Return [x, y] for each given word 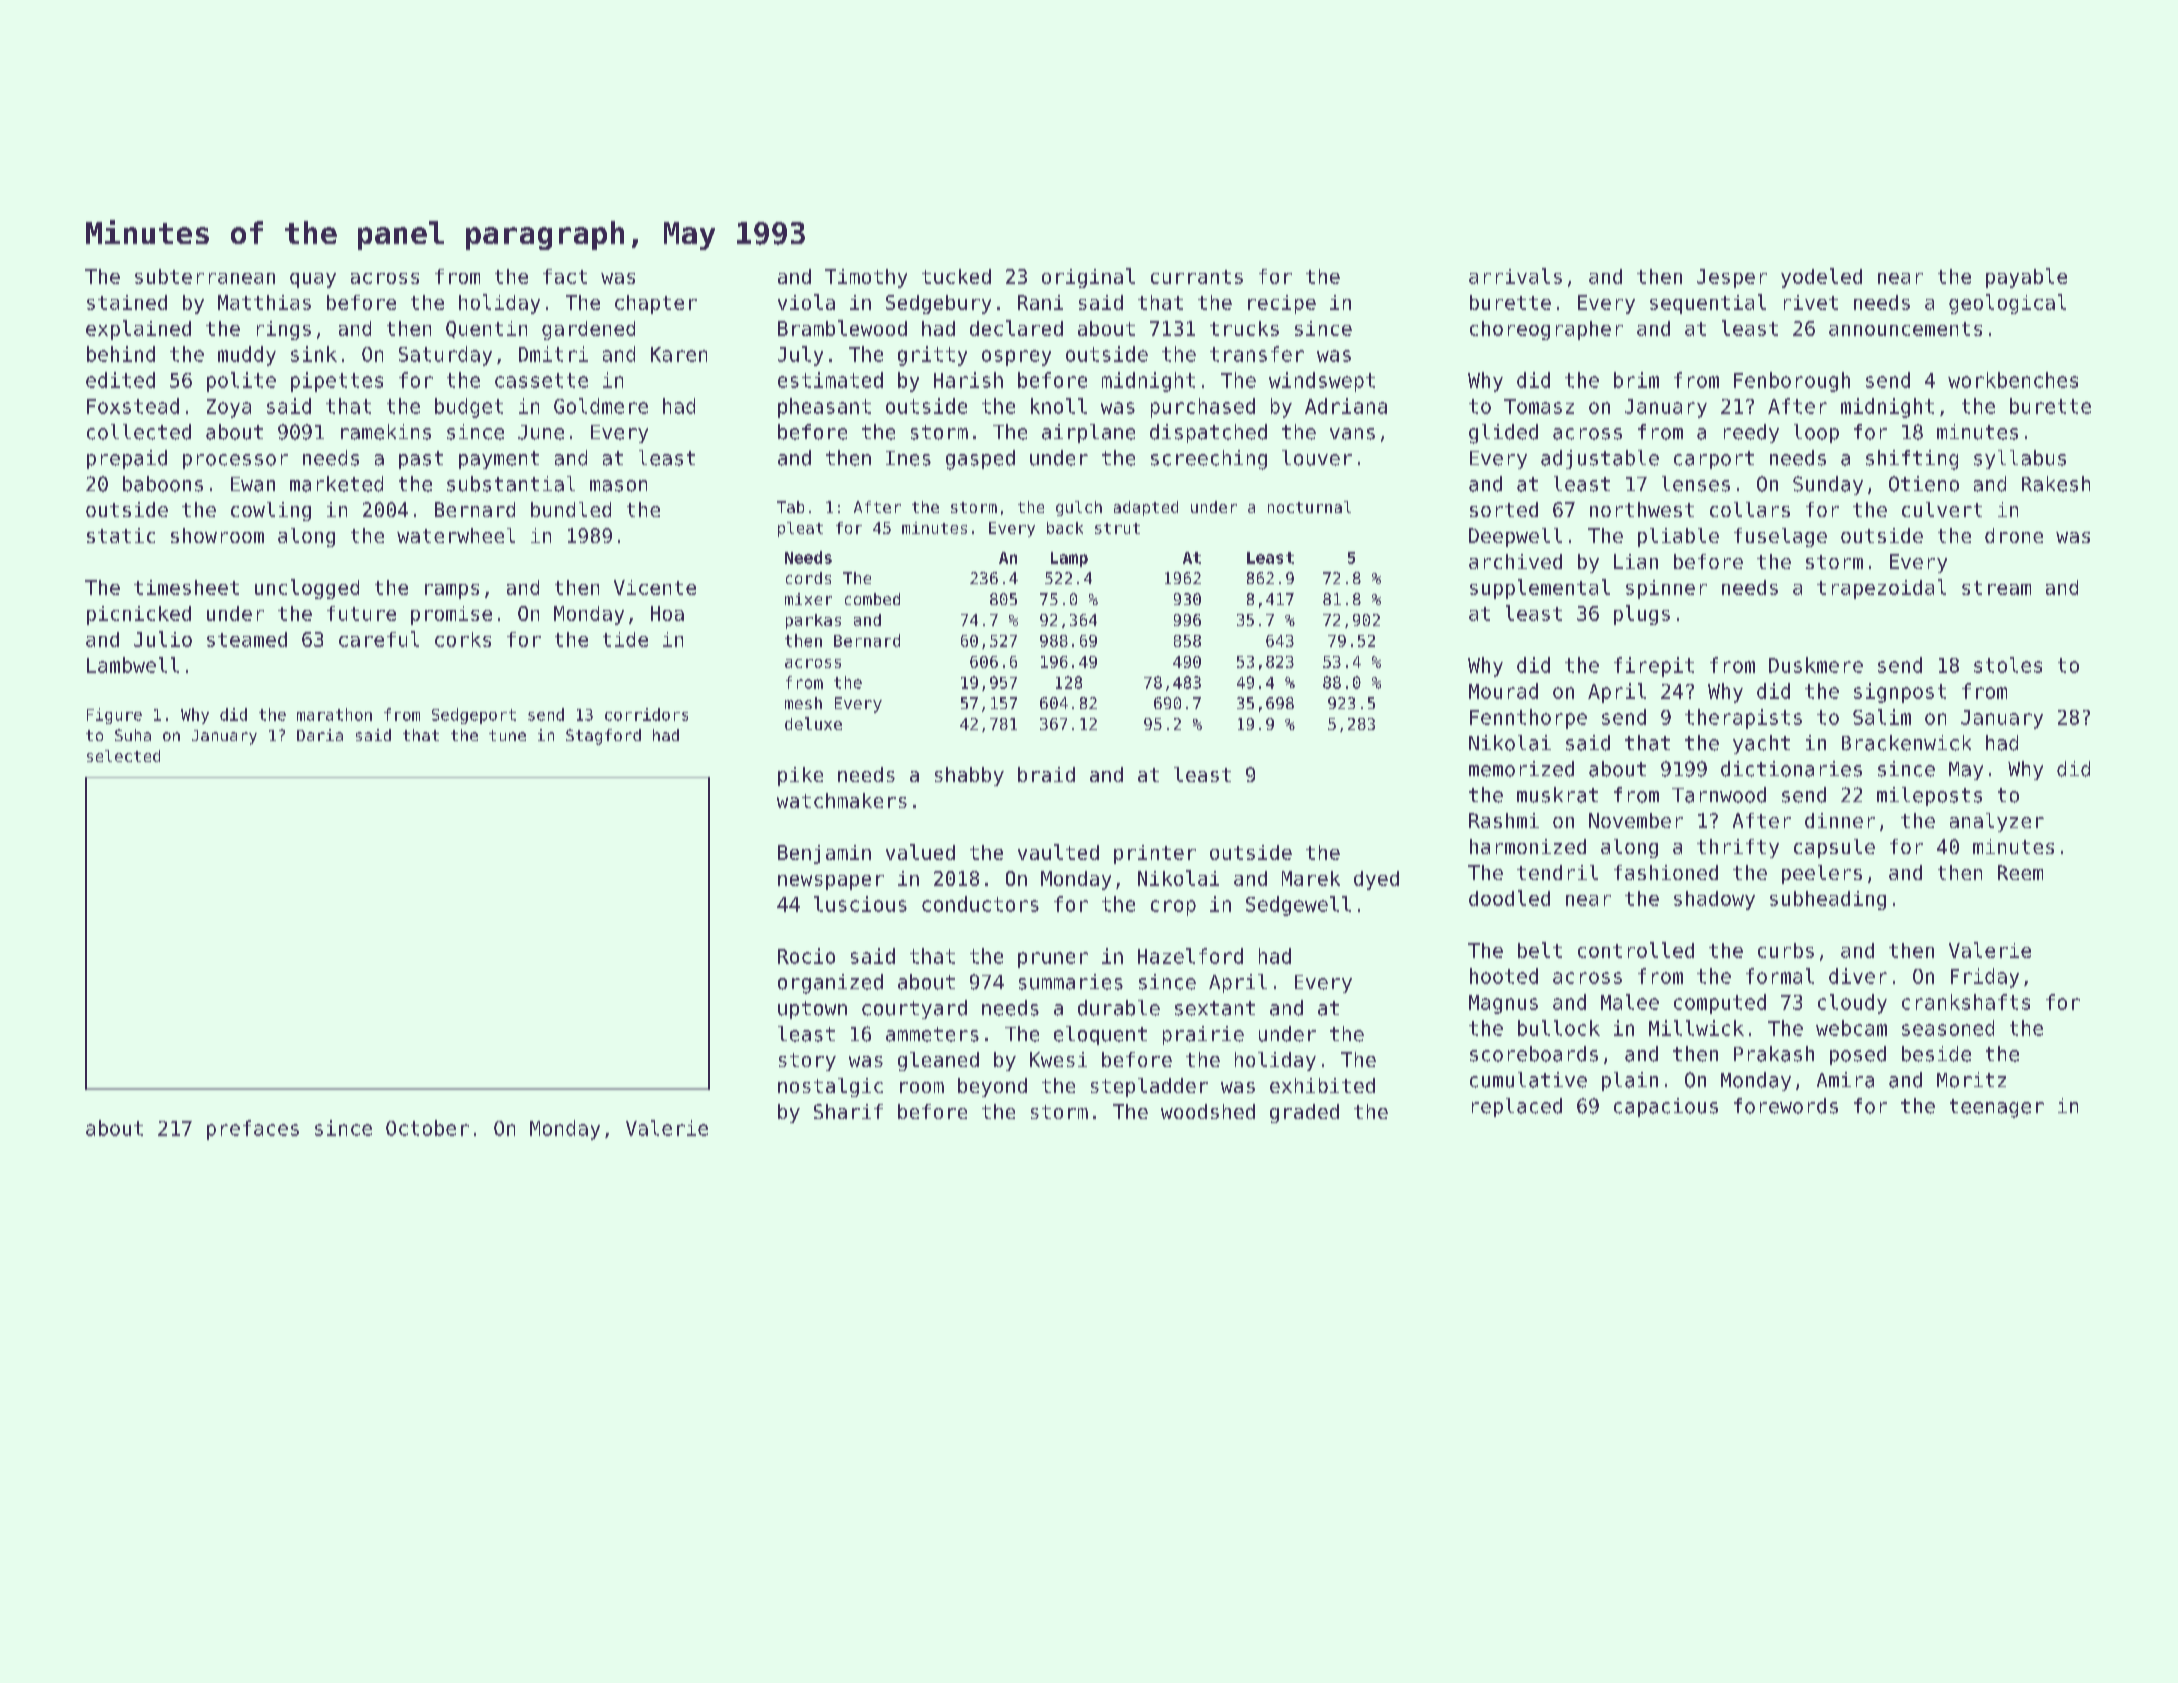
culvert [1942, 509]
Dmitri [553, 354]
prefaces [253, 1130]
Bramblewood [842, 328]
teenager [1997, 1108]
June [541, 432]
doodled [1509, 898]
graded [1304, 1113]
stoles [2008, 665]
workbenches [2013, 380]
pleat [800, 529]
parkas [813, 621]
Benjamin [824, 854]
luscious [860, 904]
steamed [247, 639]
